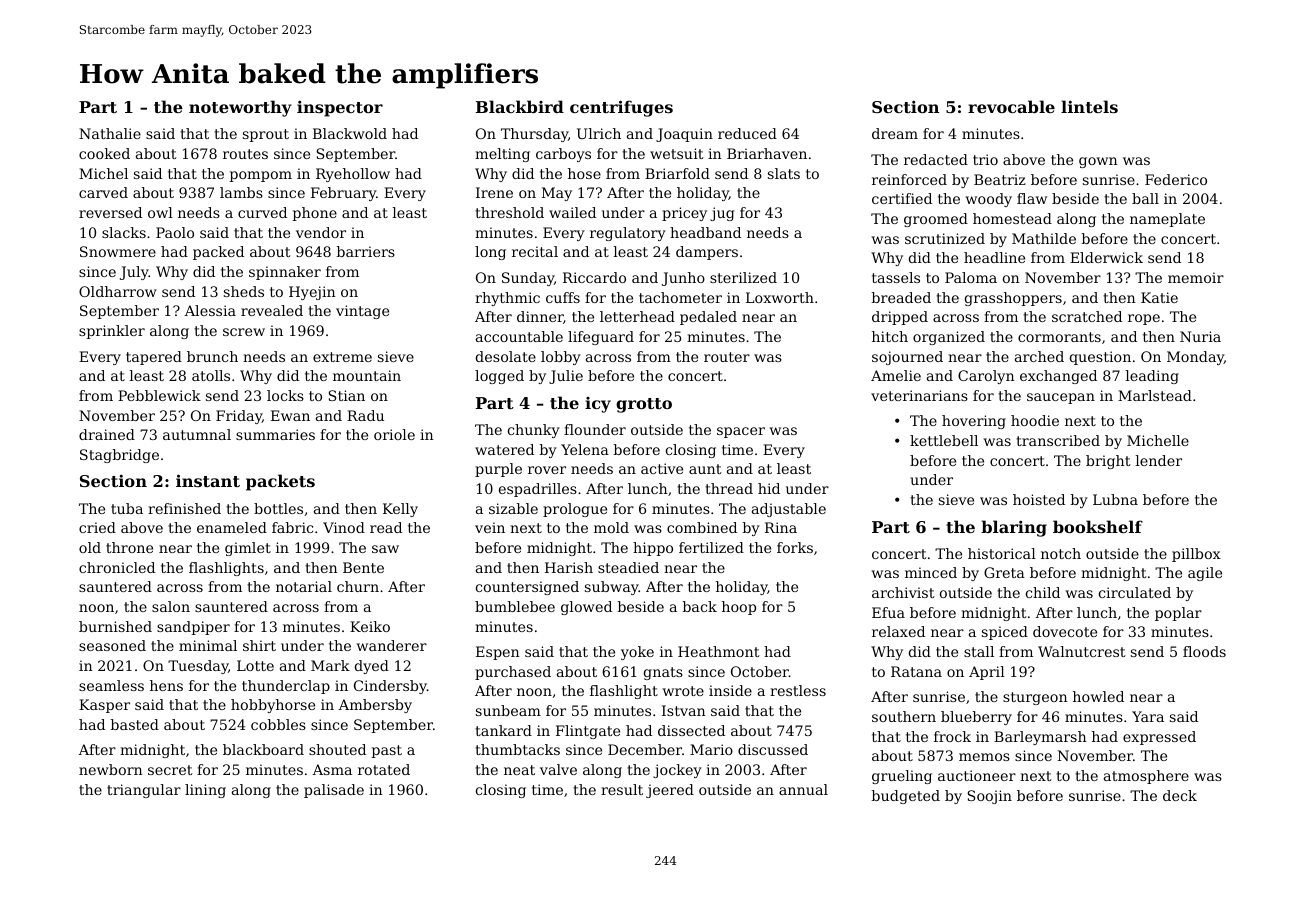 This screenshot has width=1308, height=924. What do you see at coordinates (1176, 179) in the screenshot?
I see `Federico` at bounding box center [1176, 179].
